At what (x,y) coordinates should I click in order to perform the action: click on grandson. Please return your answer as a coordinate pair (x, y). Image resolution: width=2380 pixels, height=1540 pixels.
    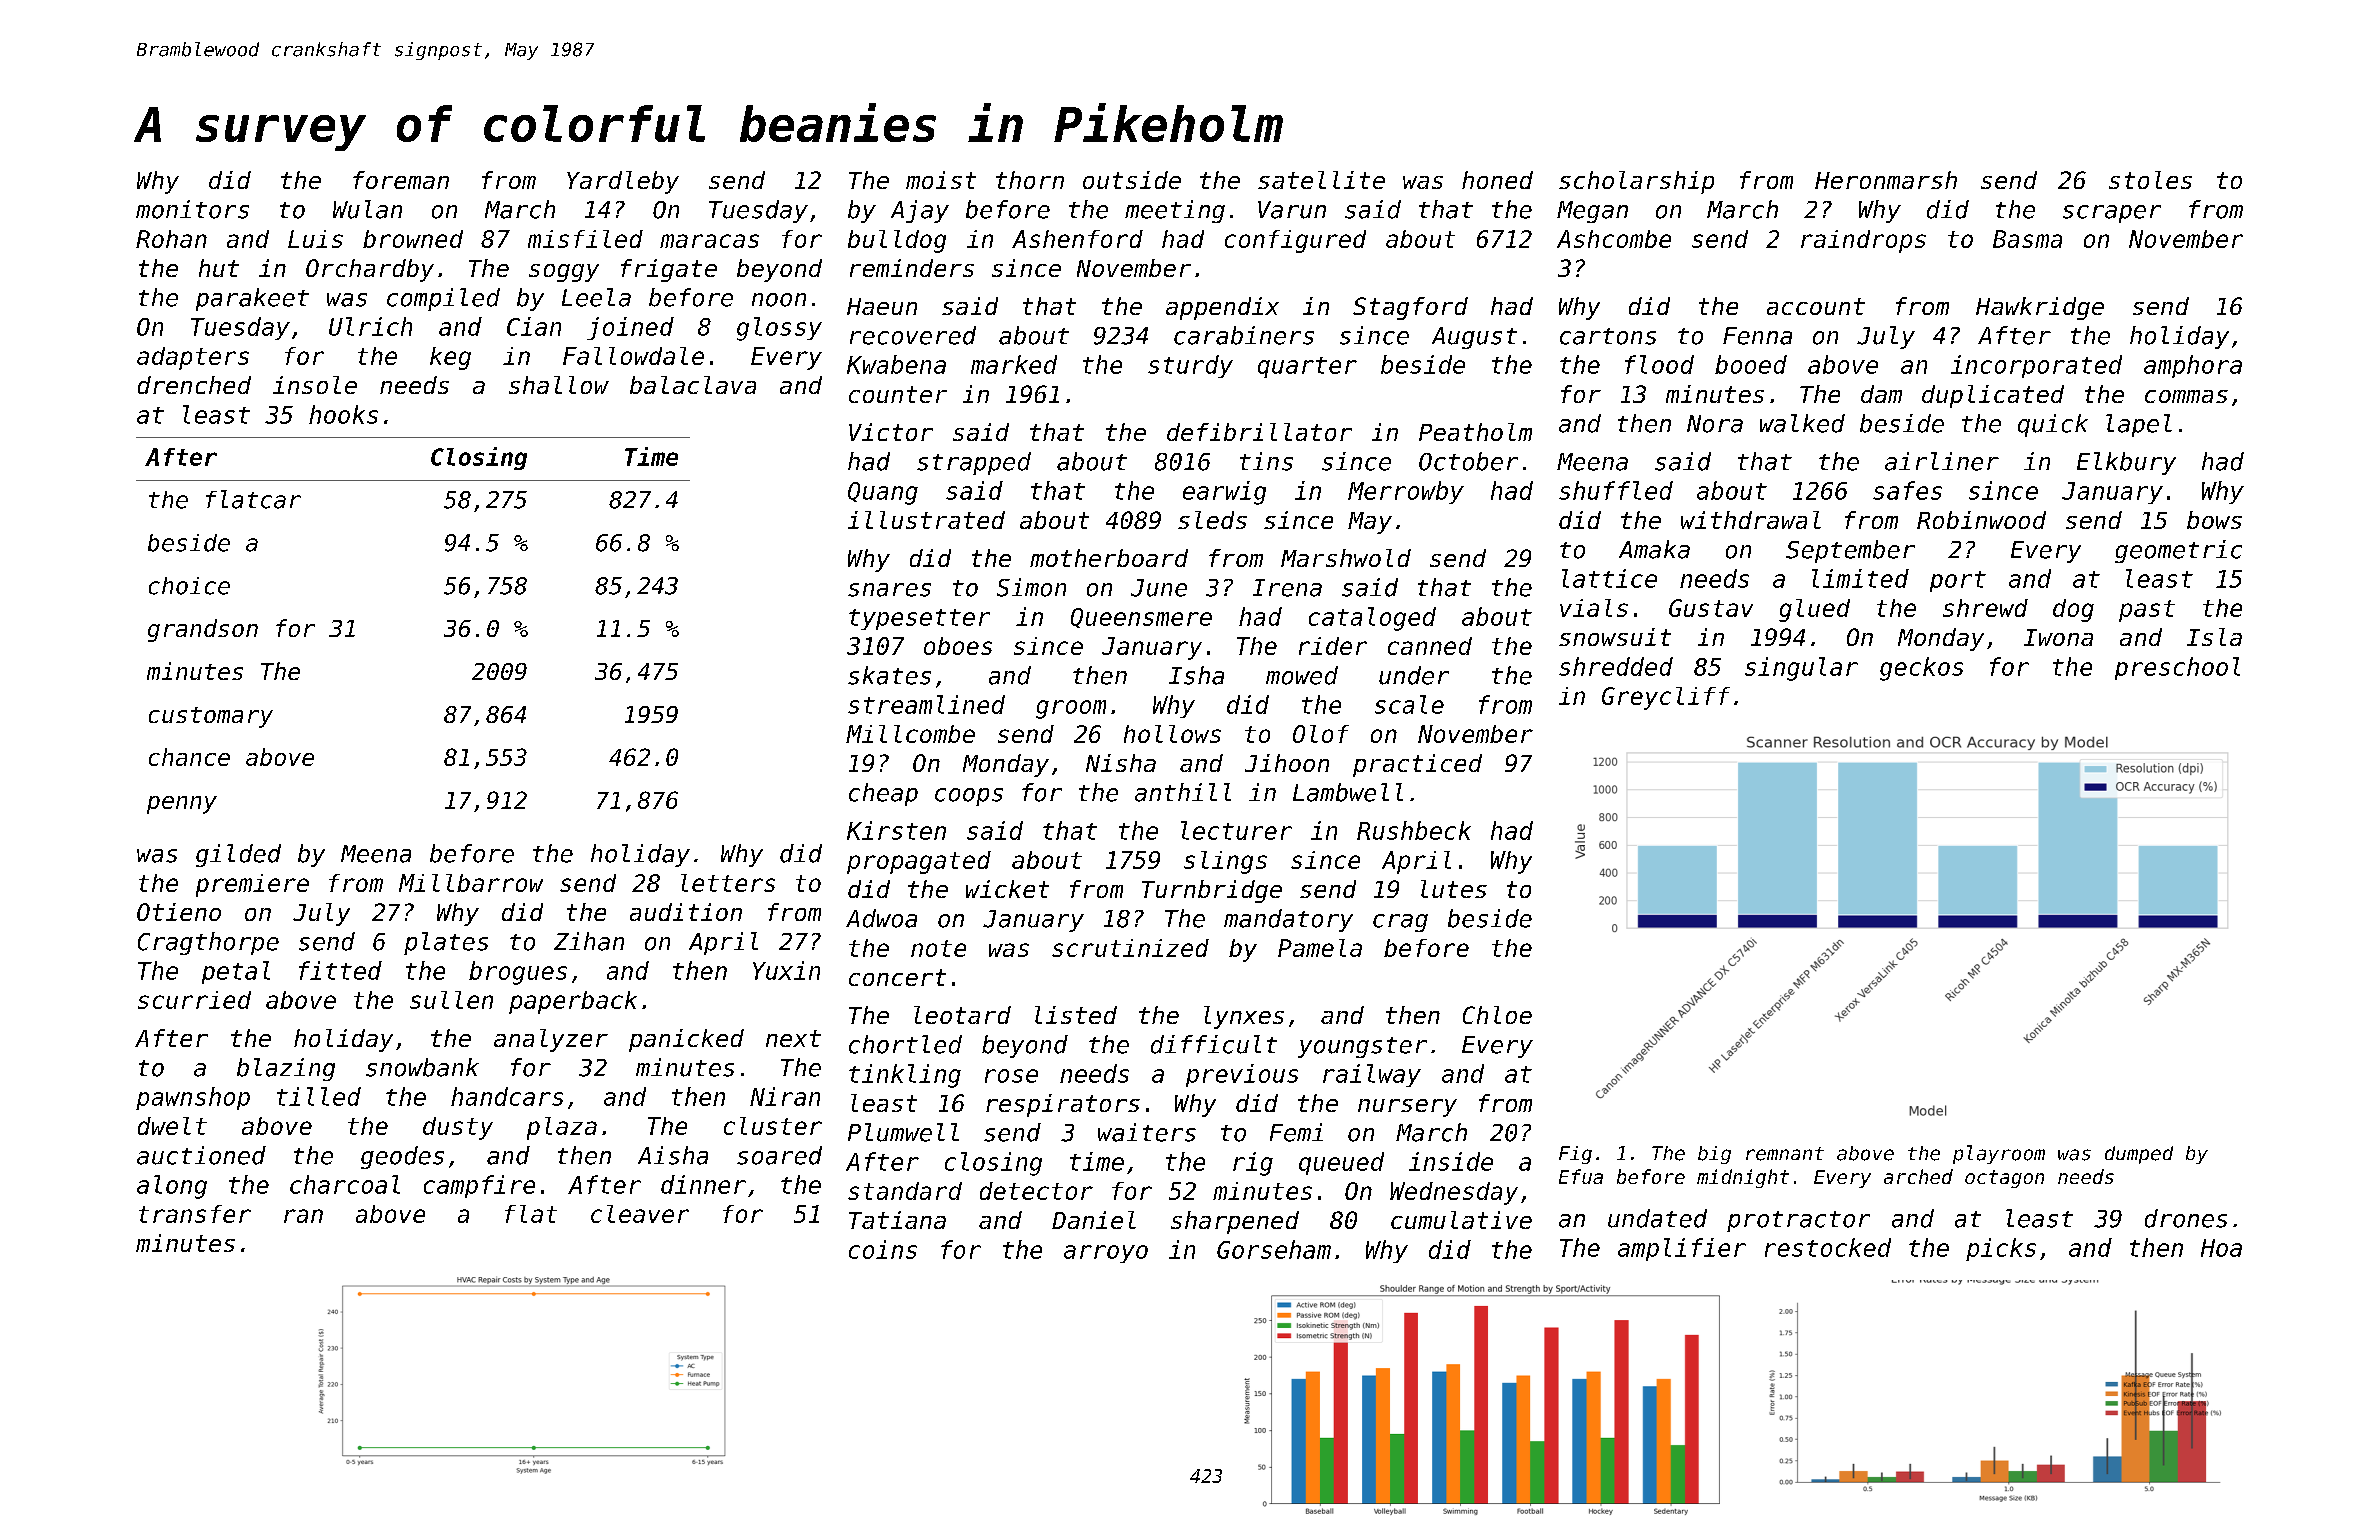
    Looking at the image, I should click on (203, 630).
